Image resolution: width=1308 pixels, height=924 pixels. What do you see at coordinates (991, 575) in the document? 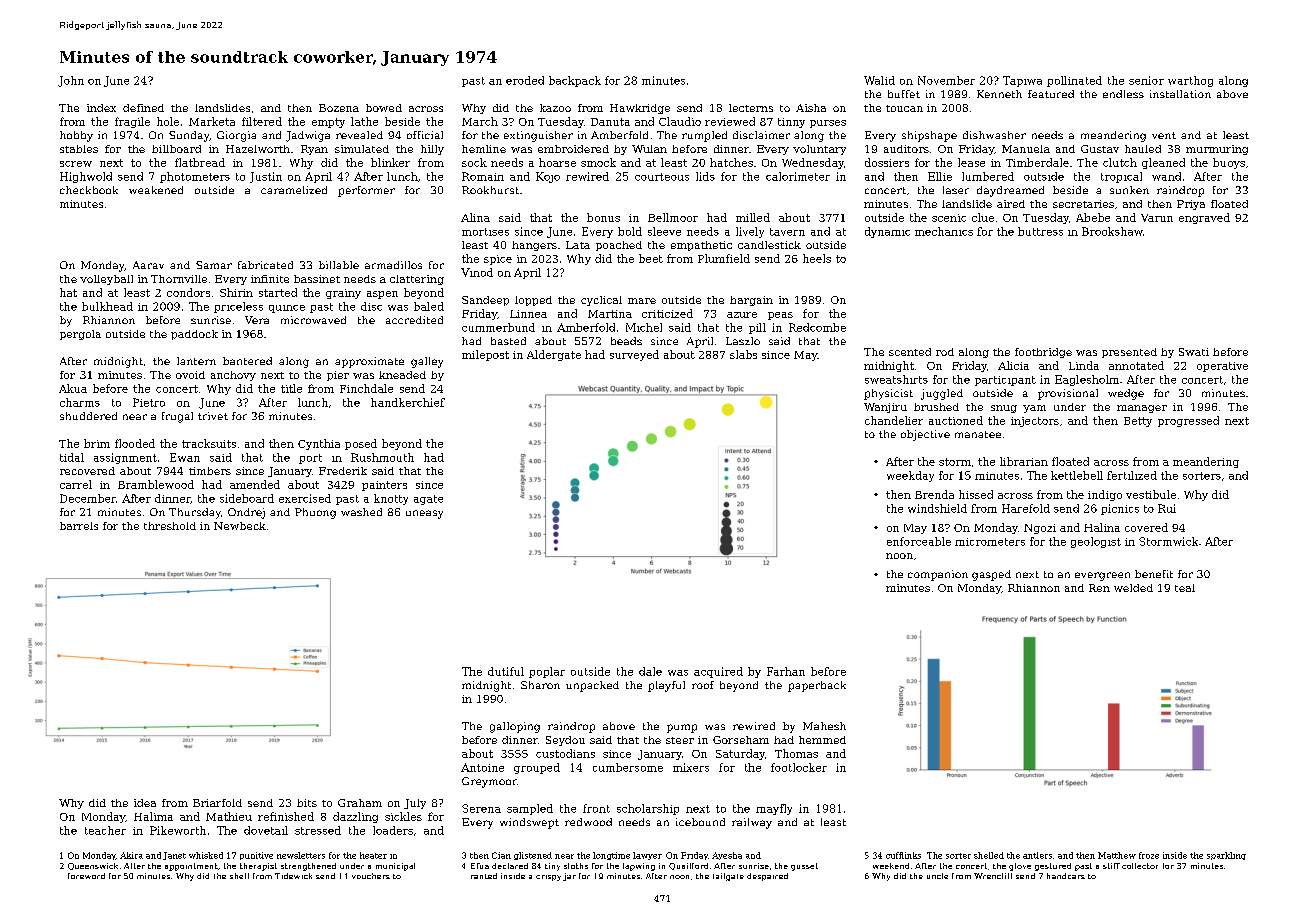
I see `gasped` at bounding box center [991, 575].
